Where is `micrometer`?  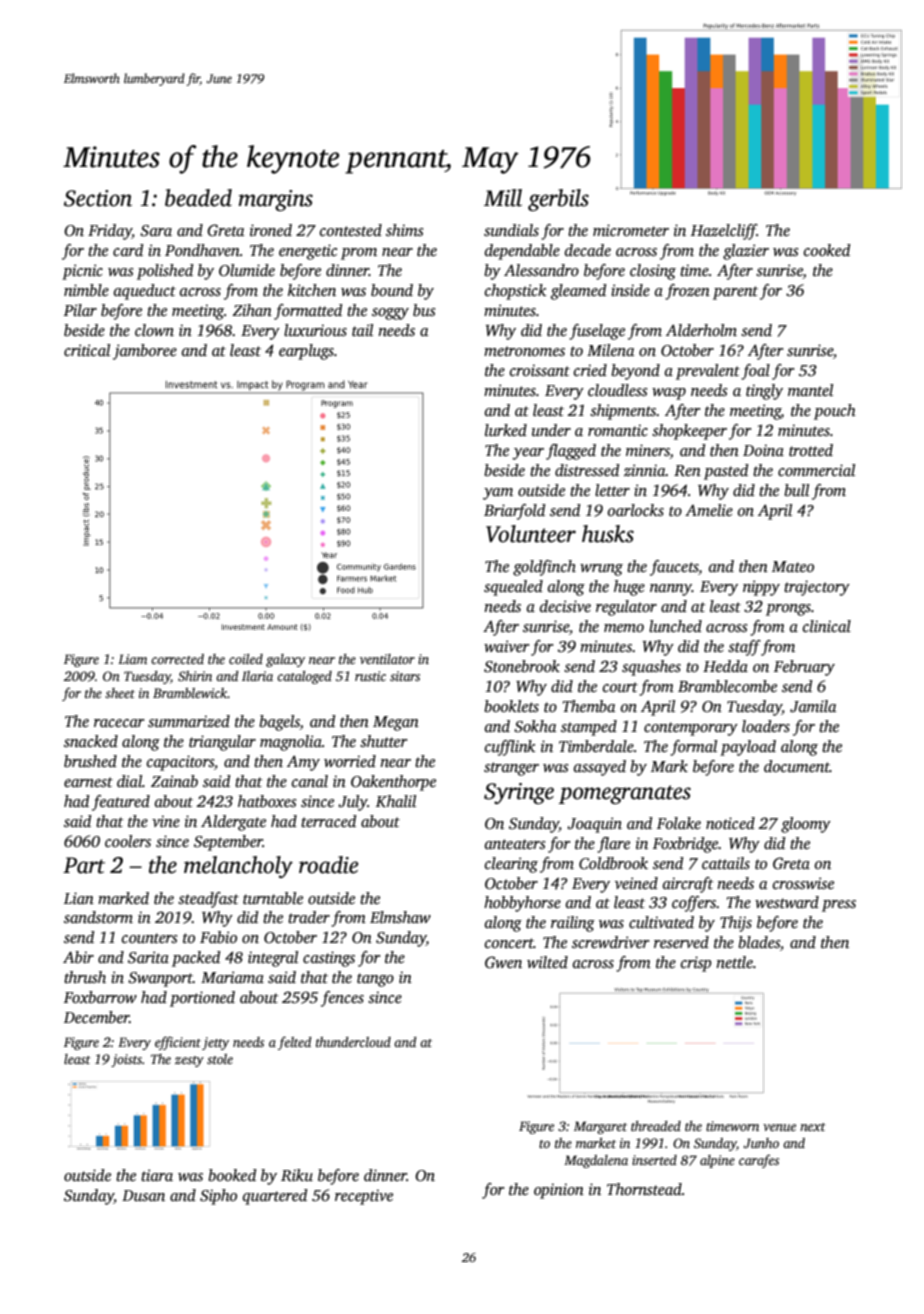 micrometer is located at coordinates (631, 230).
